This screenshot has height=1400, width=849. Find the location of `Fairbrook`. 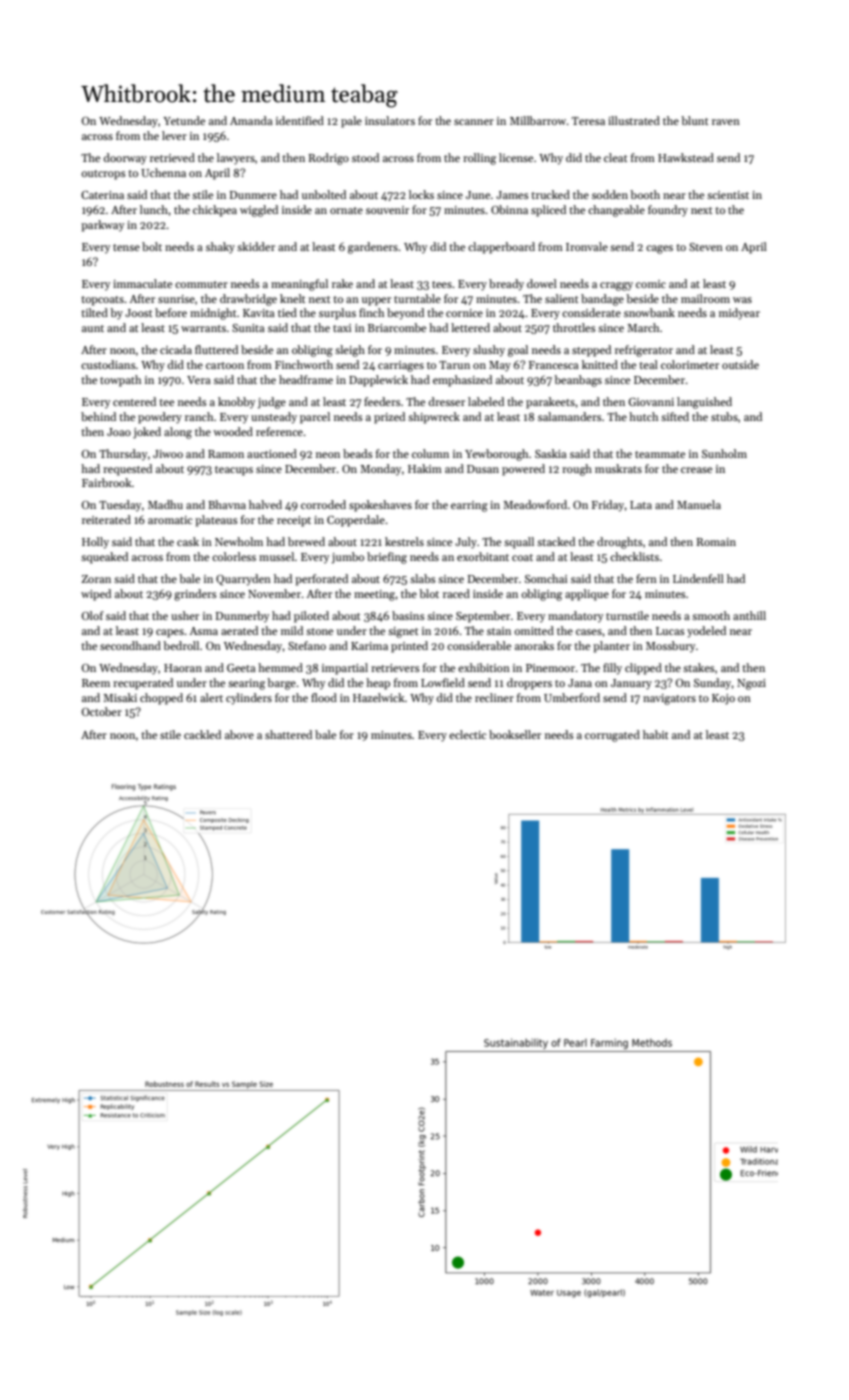

Fairbrook is located at coordinates (107, 482).
